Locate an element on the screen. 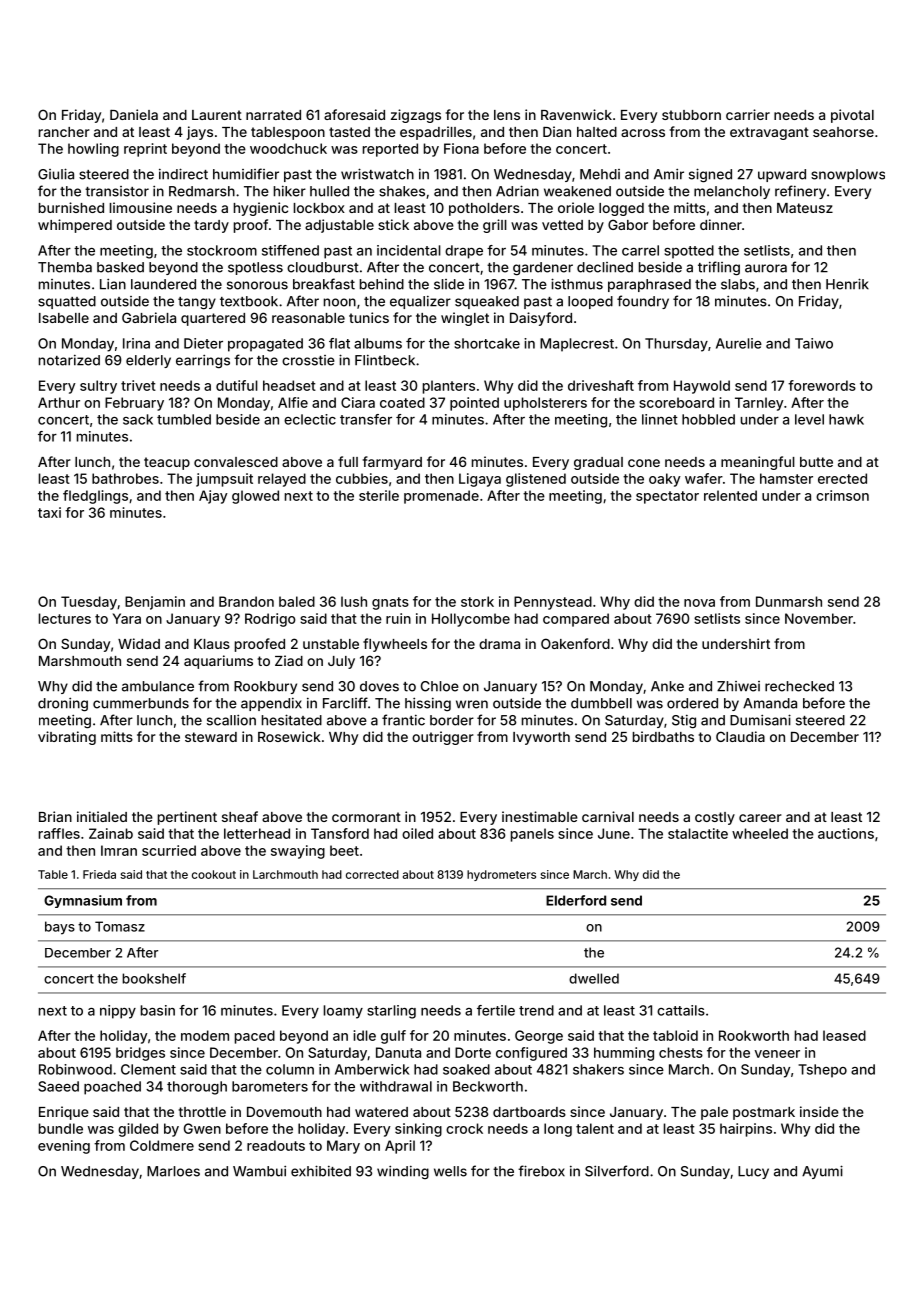 The height and width of the screenshot is (1308, 924). narrated is located at coordinates (273, 115).
